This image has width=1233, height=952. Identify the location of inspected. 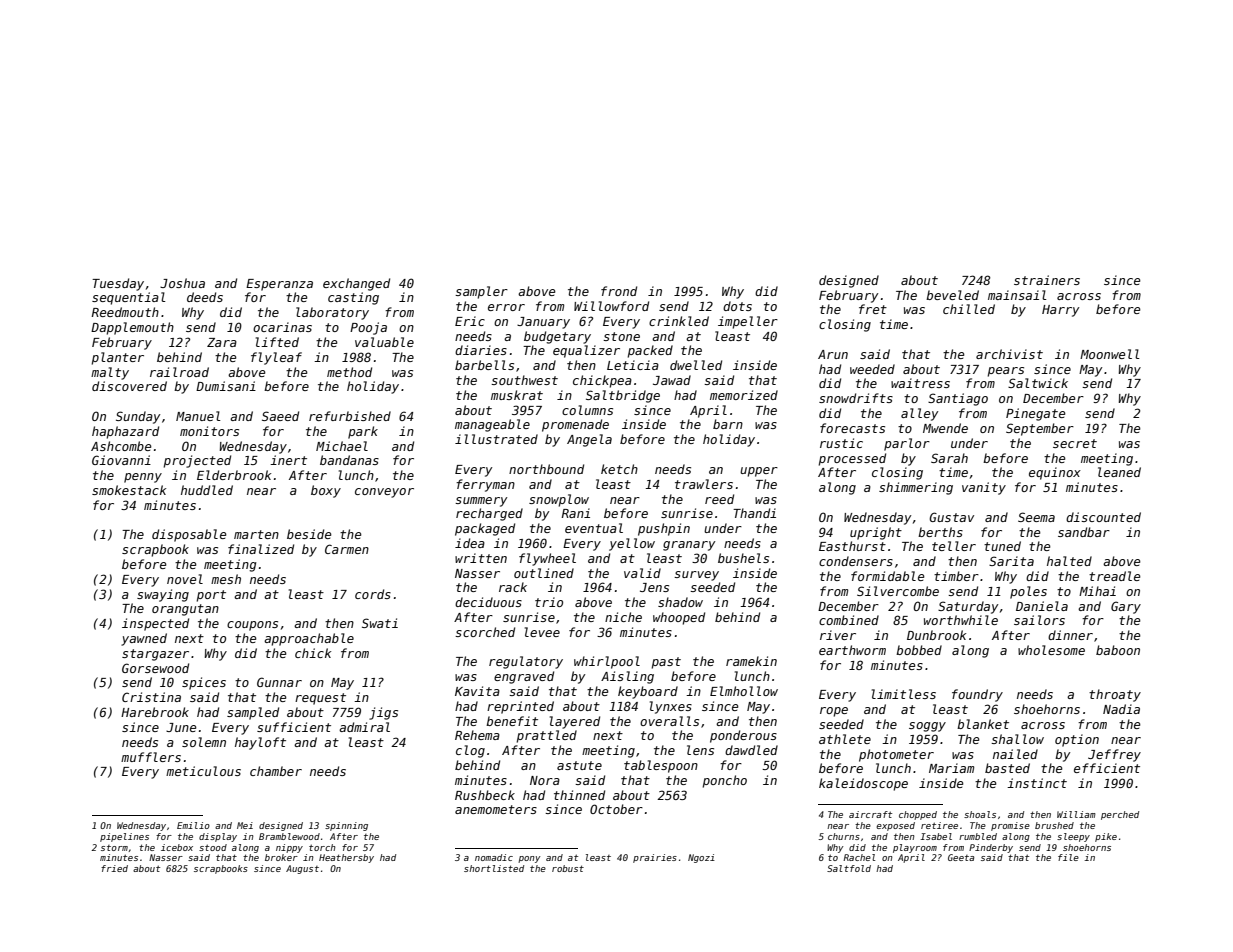
(155, 624).
